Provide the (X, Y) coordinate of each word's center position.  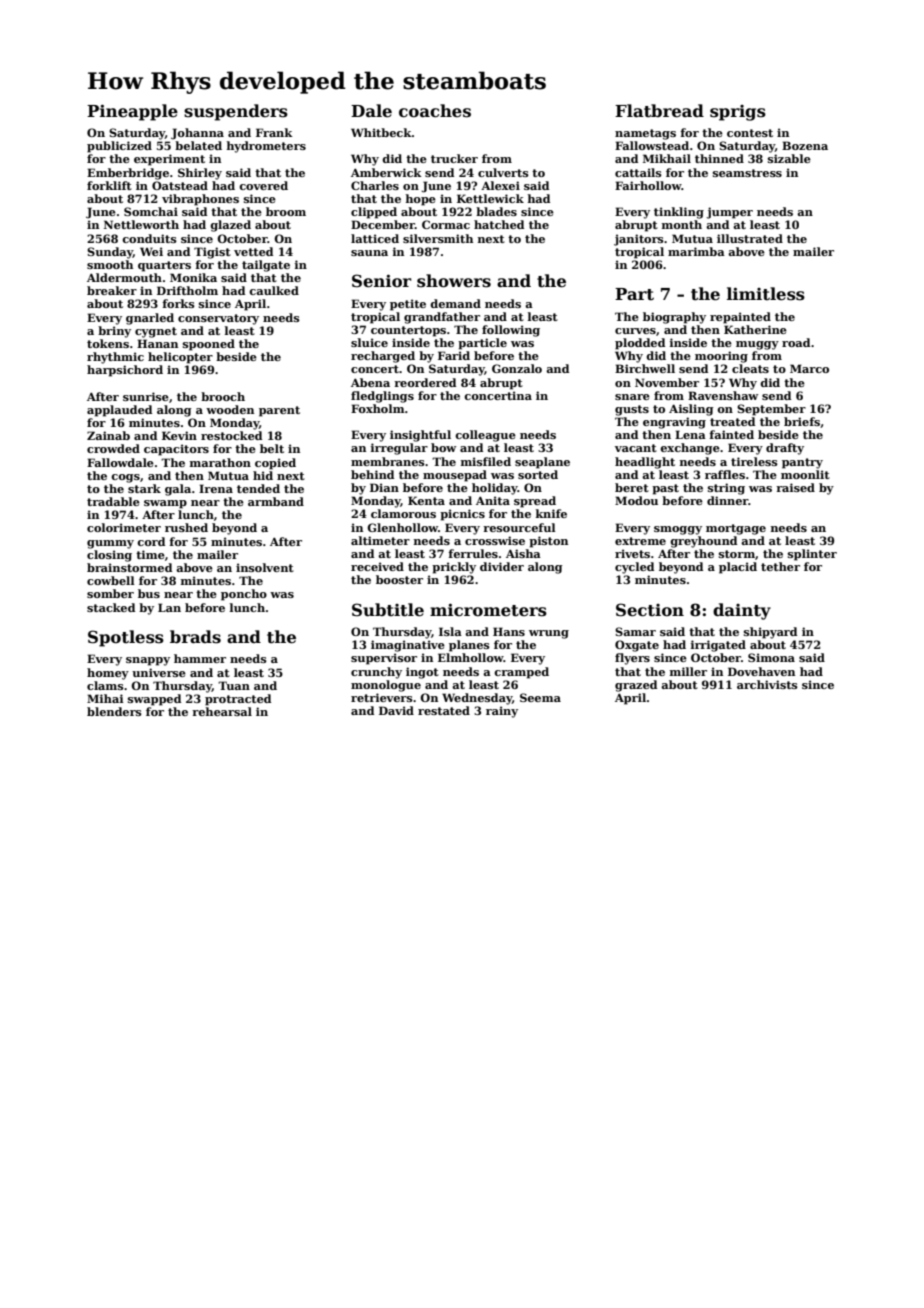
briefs (802, 421)
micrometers (488, 610)
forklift (109, 185)
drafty (785, 449)
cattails (638, 172)
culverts (503, 172)
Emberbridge (128, 174)
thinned (719, 158)
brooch (223, 396)
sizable (789, 158)
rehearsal (222, 711)
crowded (113, 448)
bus (149, 593)
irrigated (718, 646)
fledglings (382, 397)
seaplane (542, 463)
